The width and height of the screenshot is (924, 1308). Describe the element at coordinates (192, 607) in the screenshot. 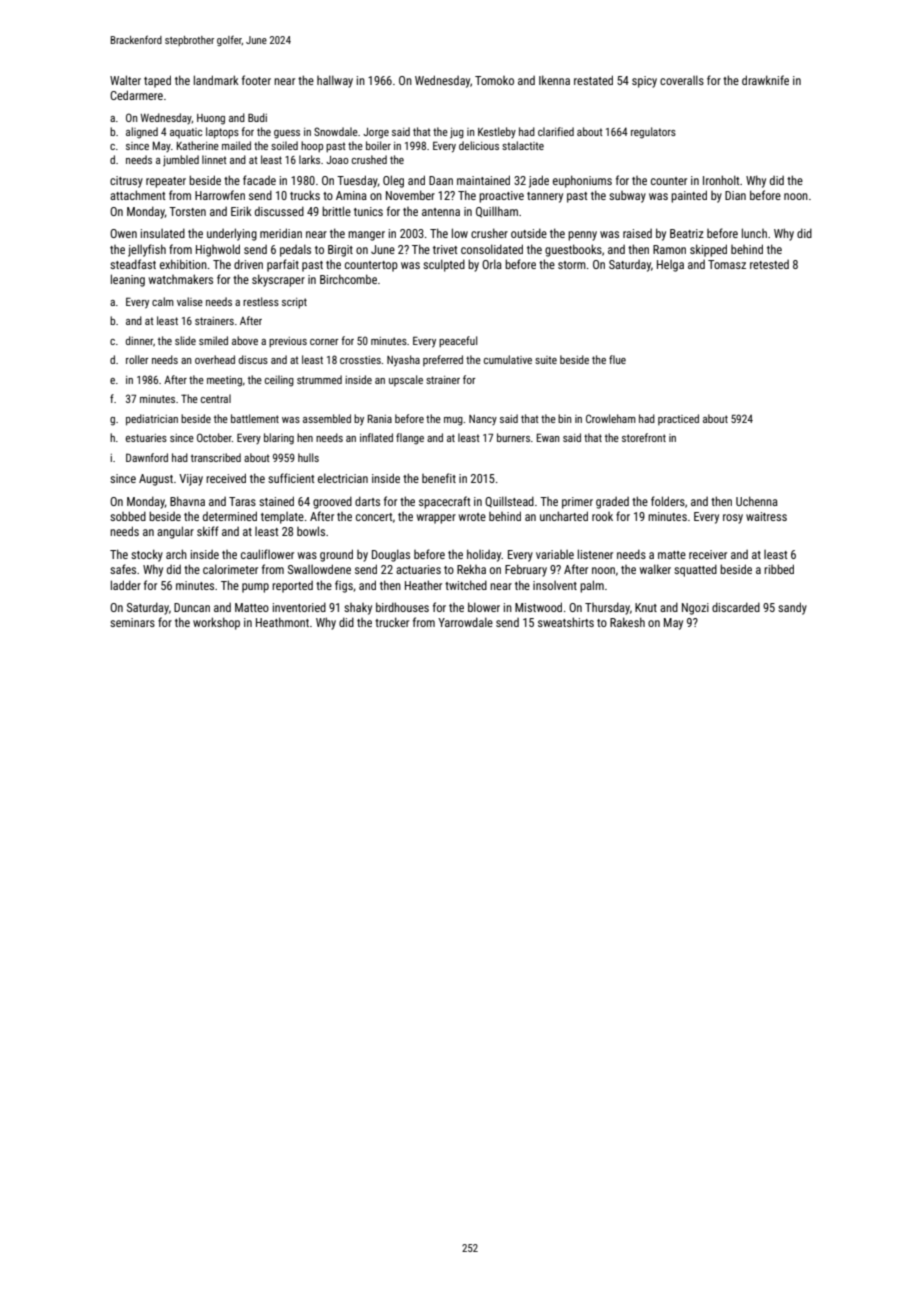

I see `Duncan` at that location.
